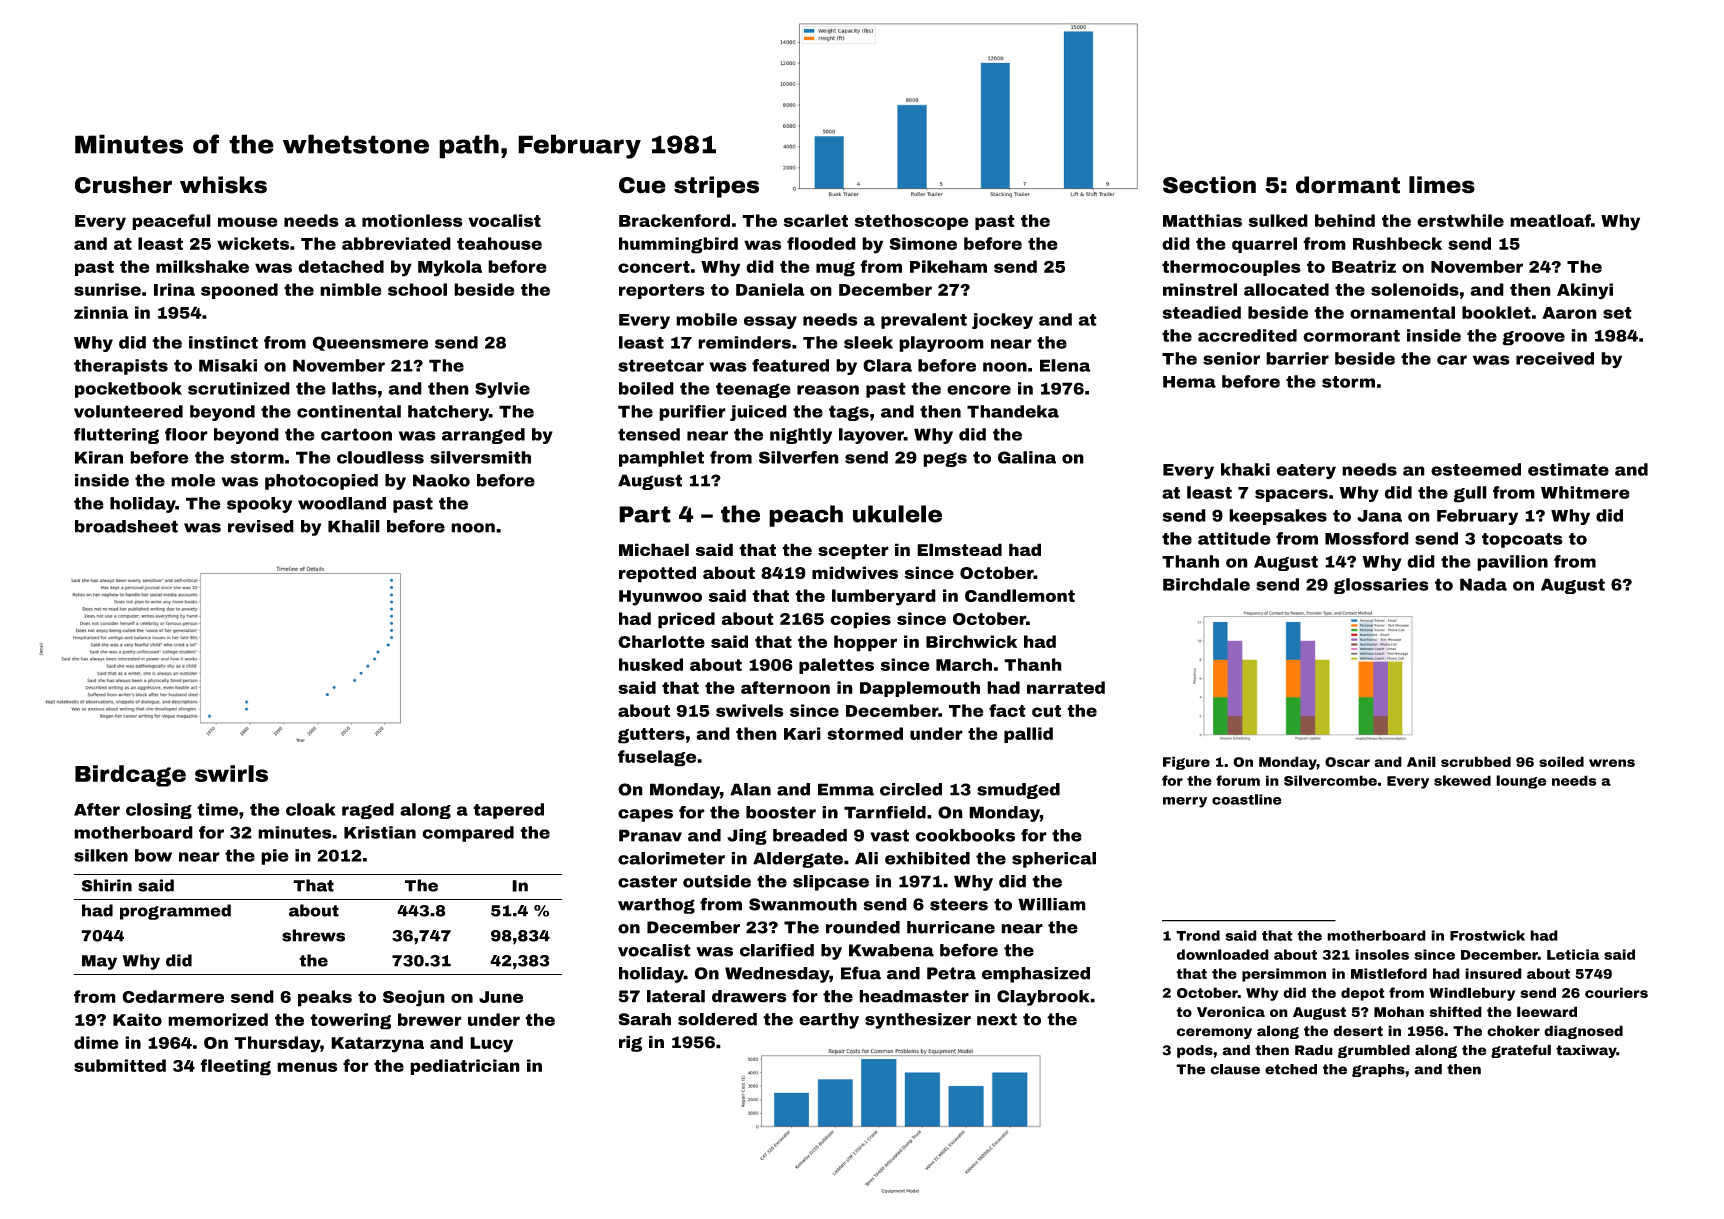 This screenshot has width=1724, height=1219. Describe the element at coordinates (829, 1021) in the screenshot. I see `earthy` at that location.
